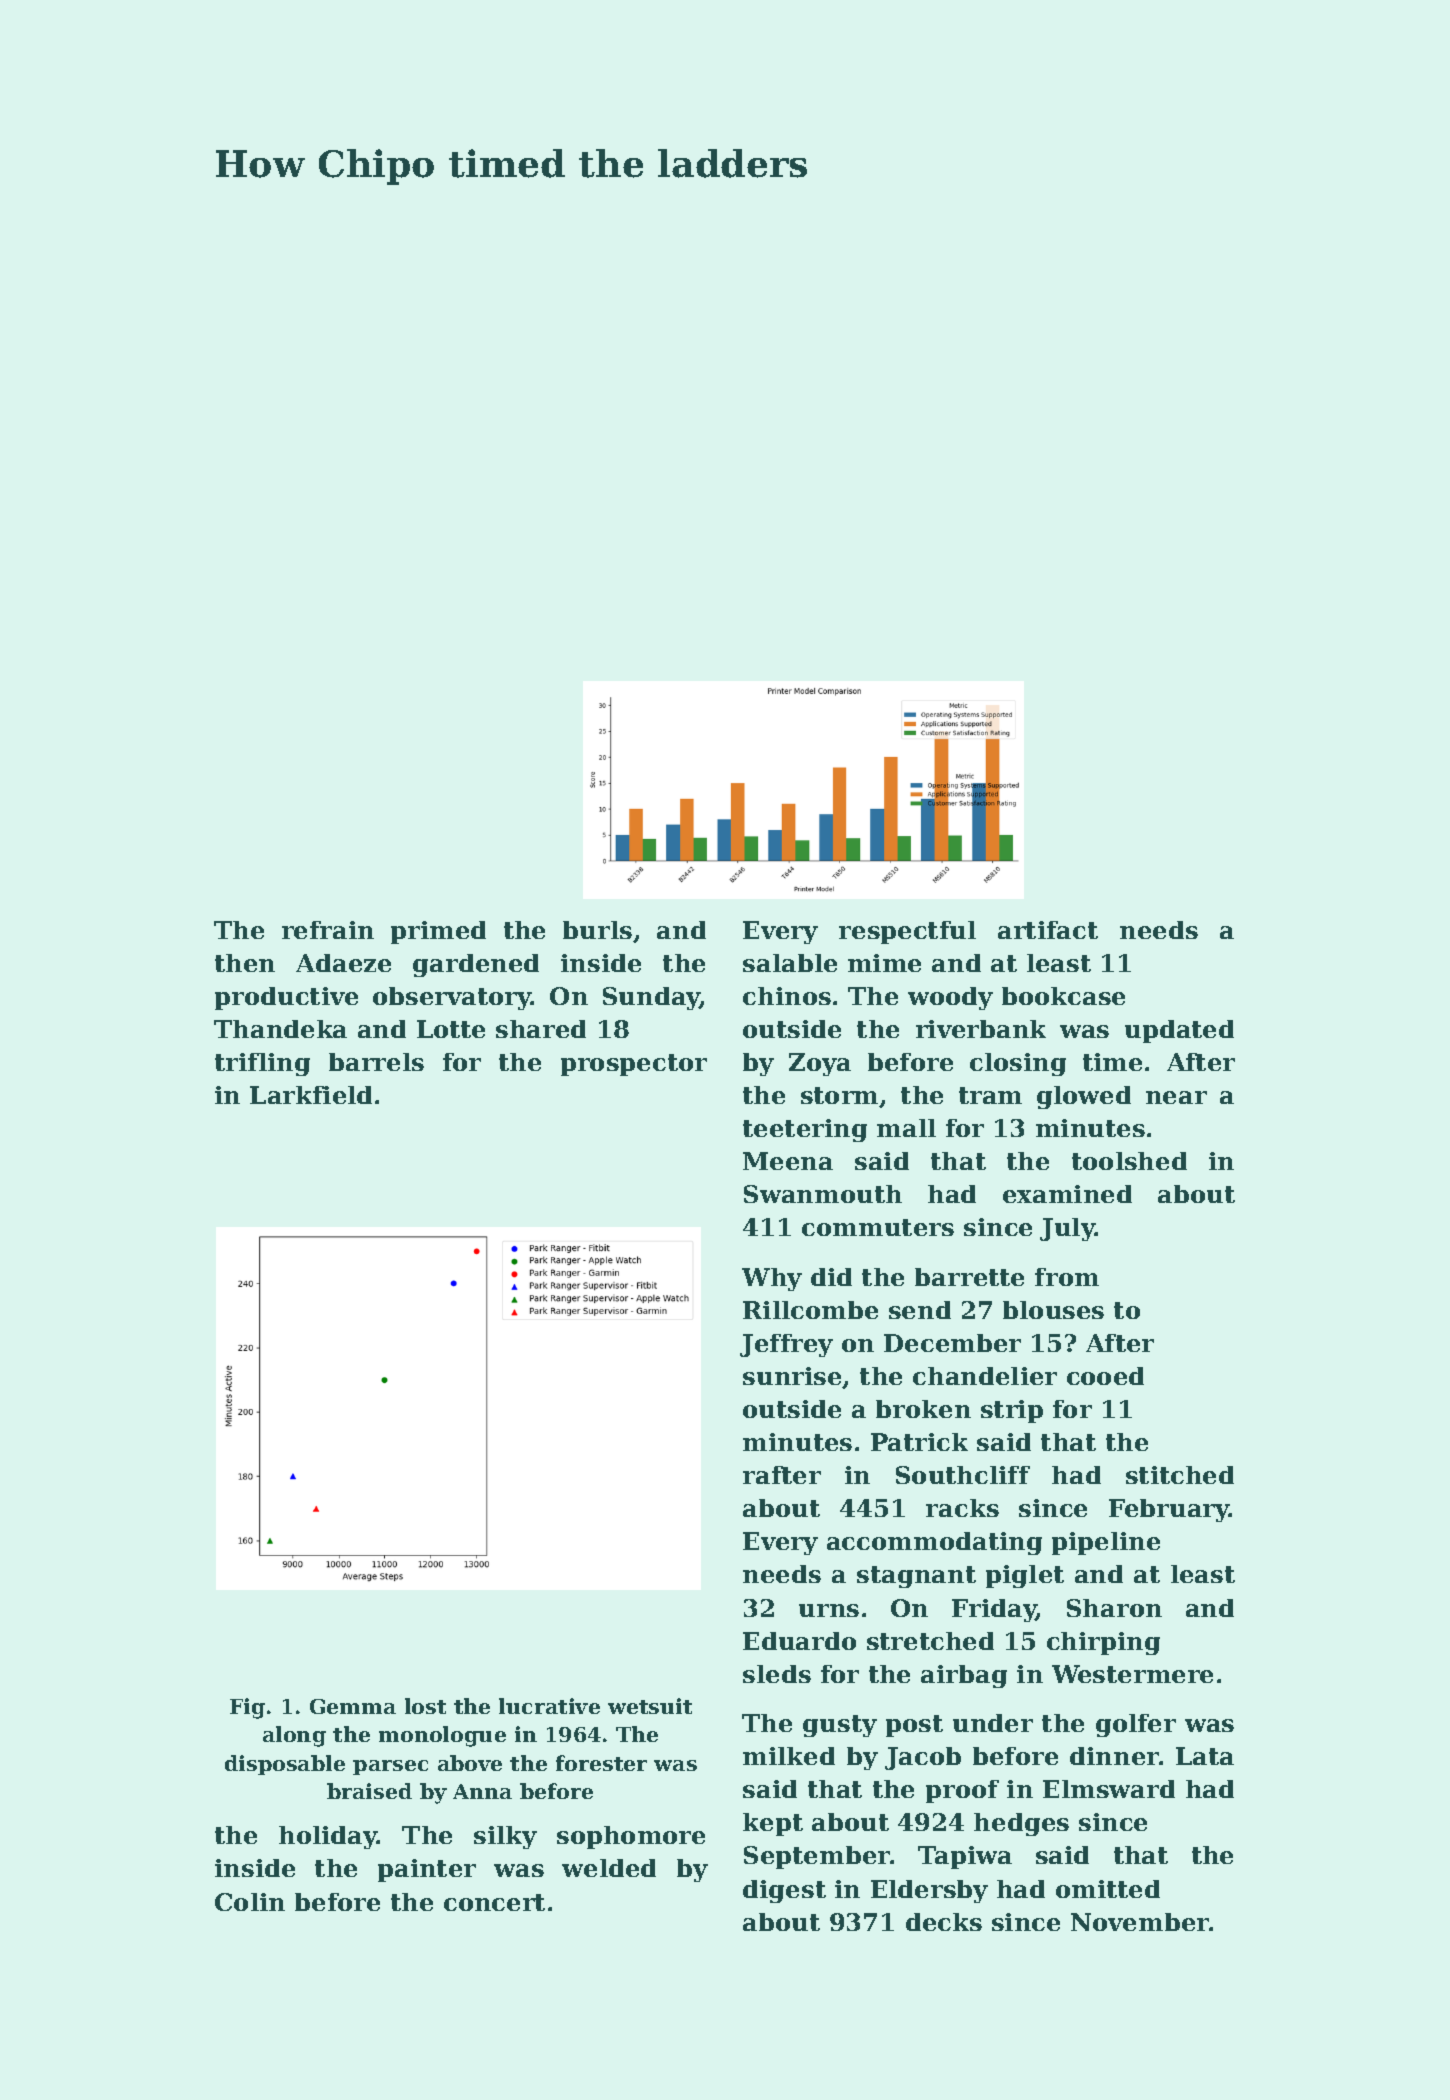  Describe the element at coordinates (831, 1277) in the screenshot. I see `did` at that location.
